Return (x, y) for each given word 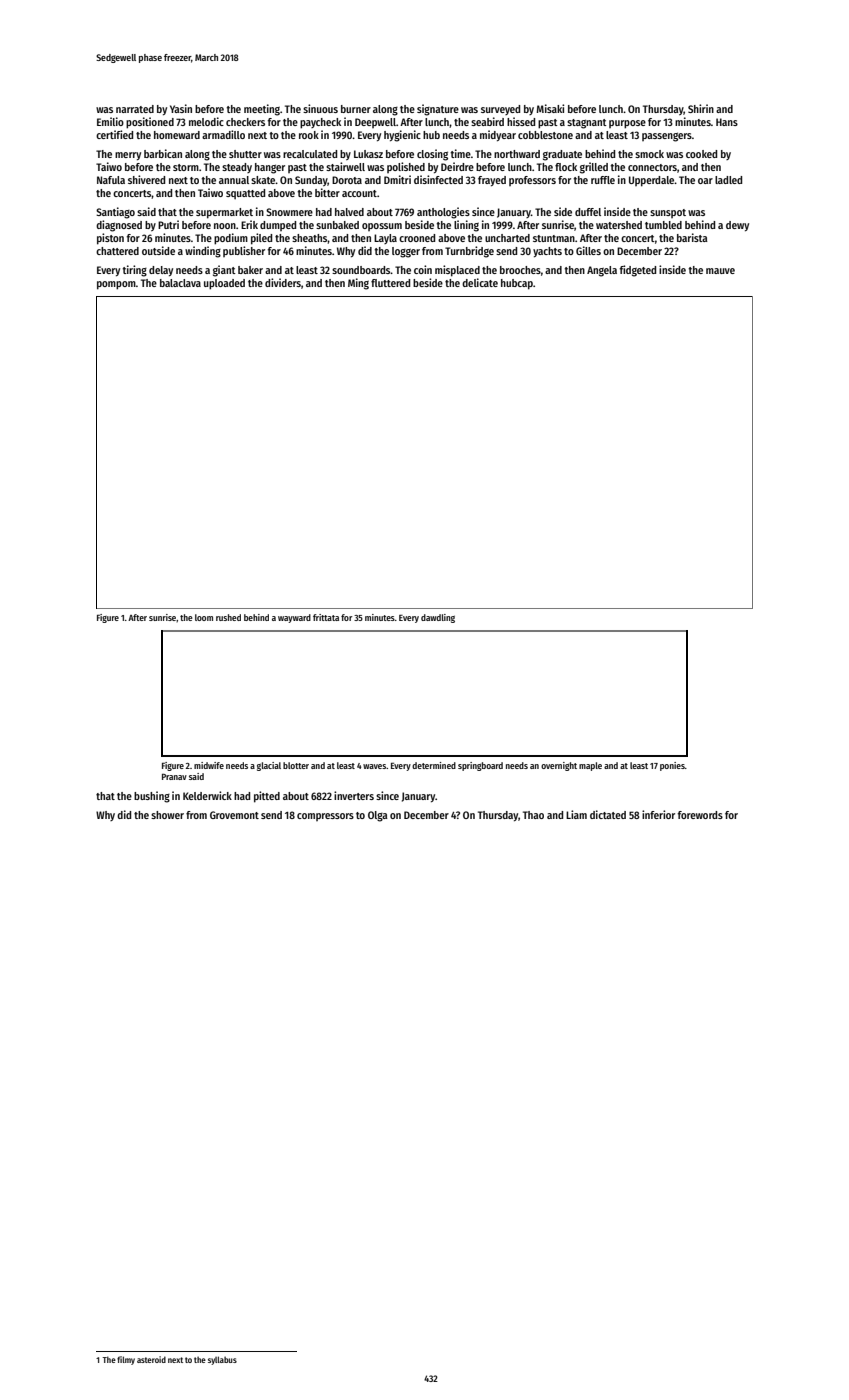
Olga (378, 816)
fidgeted (638, 271)
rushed (228, 617)
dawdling (438, 618)
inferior (658, 814)
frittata (326, 617)
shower (167, 815)
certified (114, 134)
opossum (382, 227)
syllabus (222, 1360)
